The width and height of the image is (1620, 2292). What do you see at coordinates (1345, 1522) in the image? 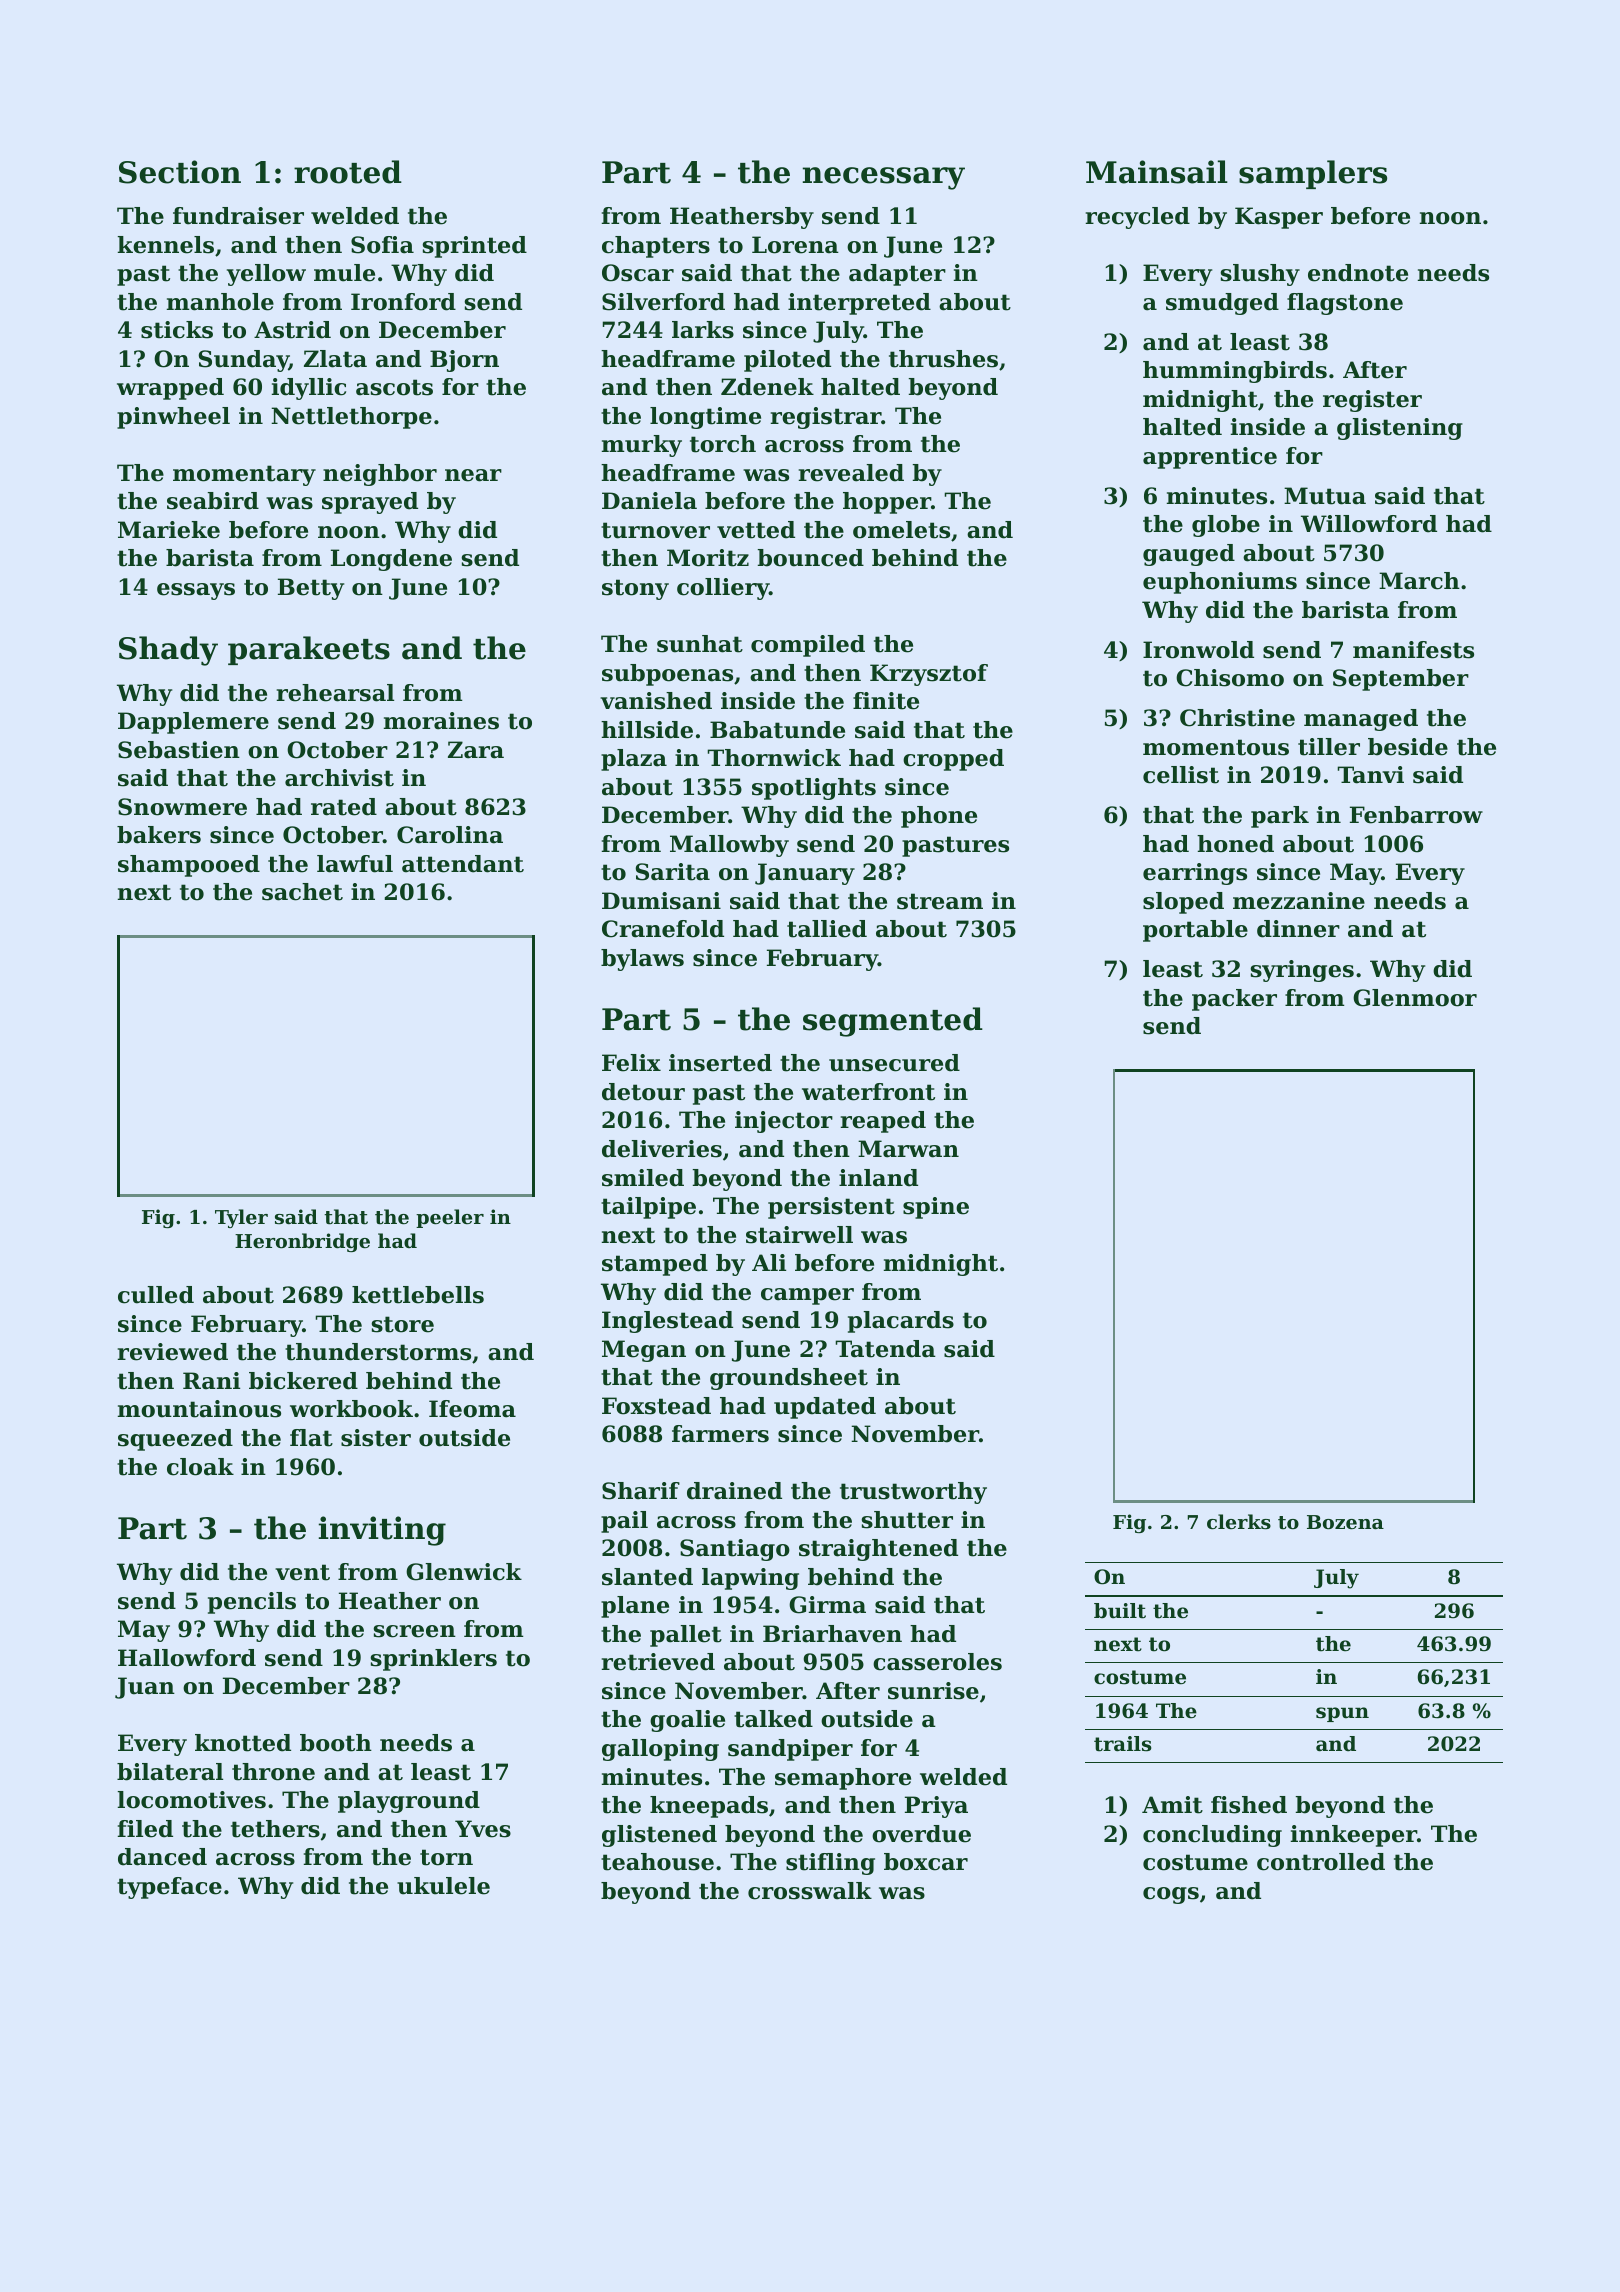
I see `Bozena` at bounding box center [1345, 1522].
